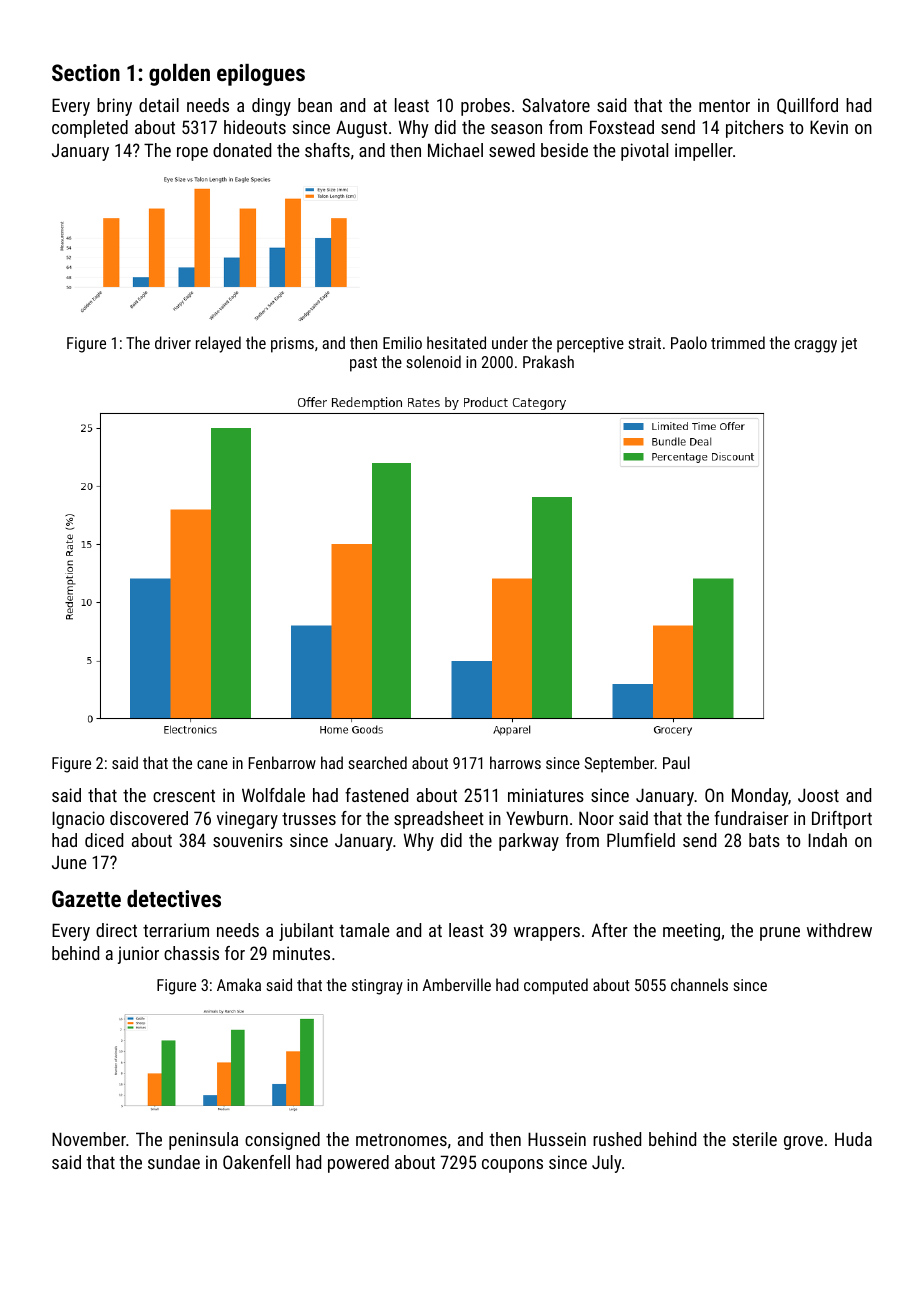 This screenshot has width=924, height=1308. What do you see at coordinates (282, 762) in the screenshot?
I see `Fenbarrow` at bounding box center [282, 762].
